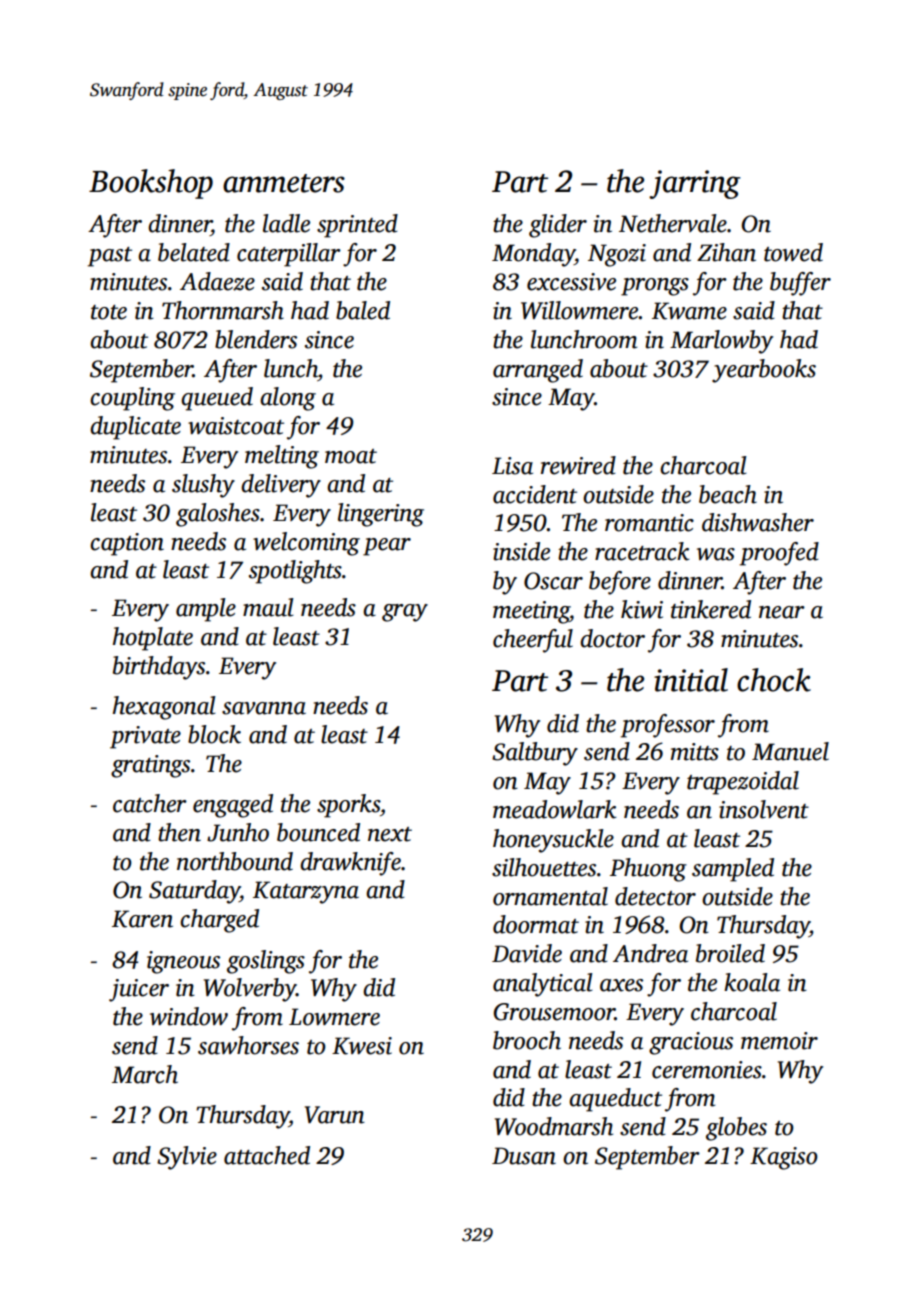 This page has width=924, height=1311. I want to click on Dusan, so click(524, 1156).
